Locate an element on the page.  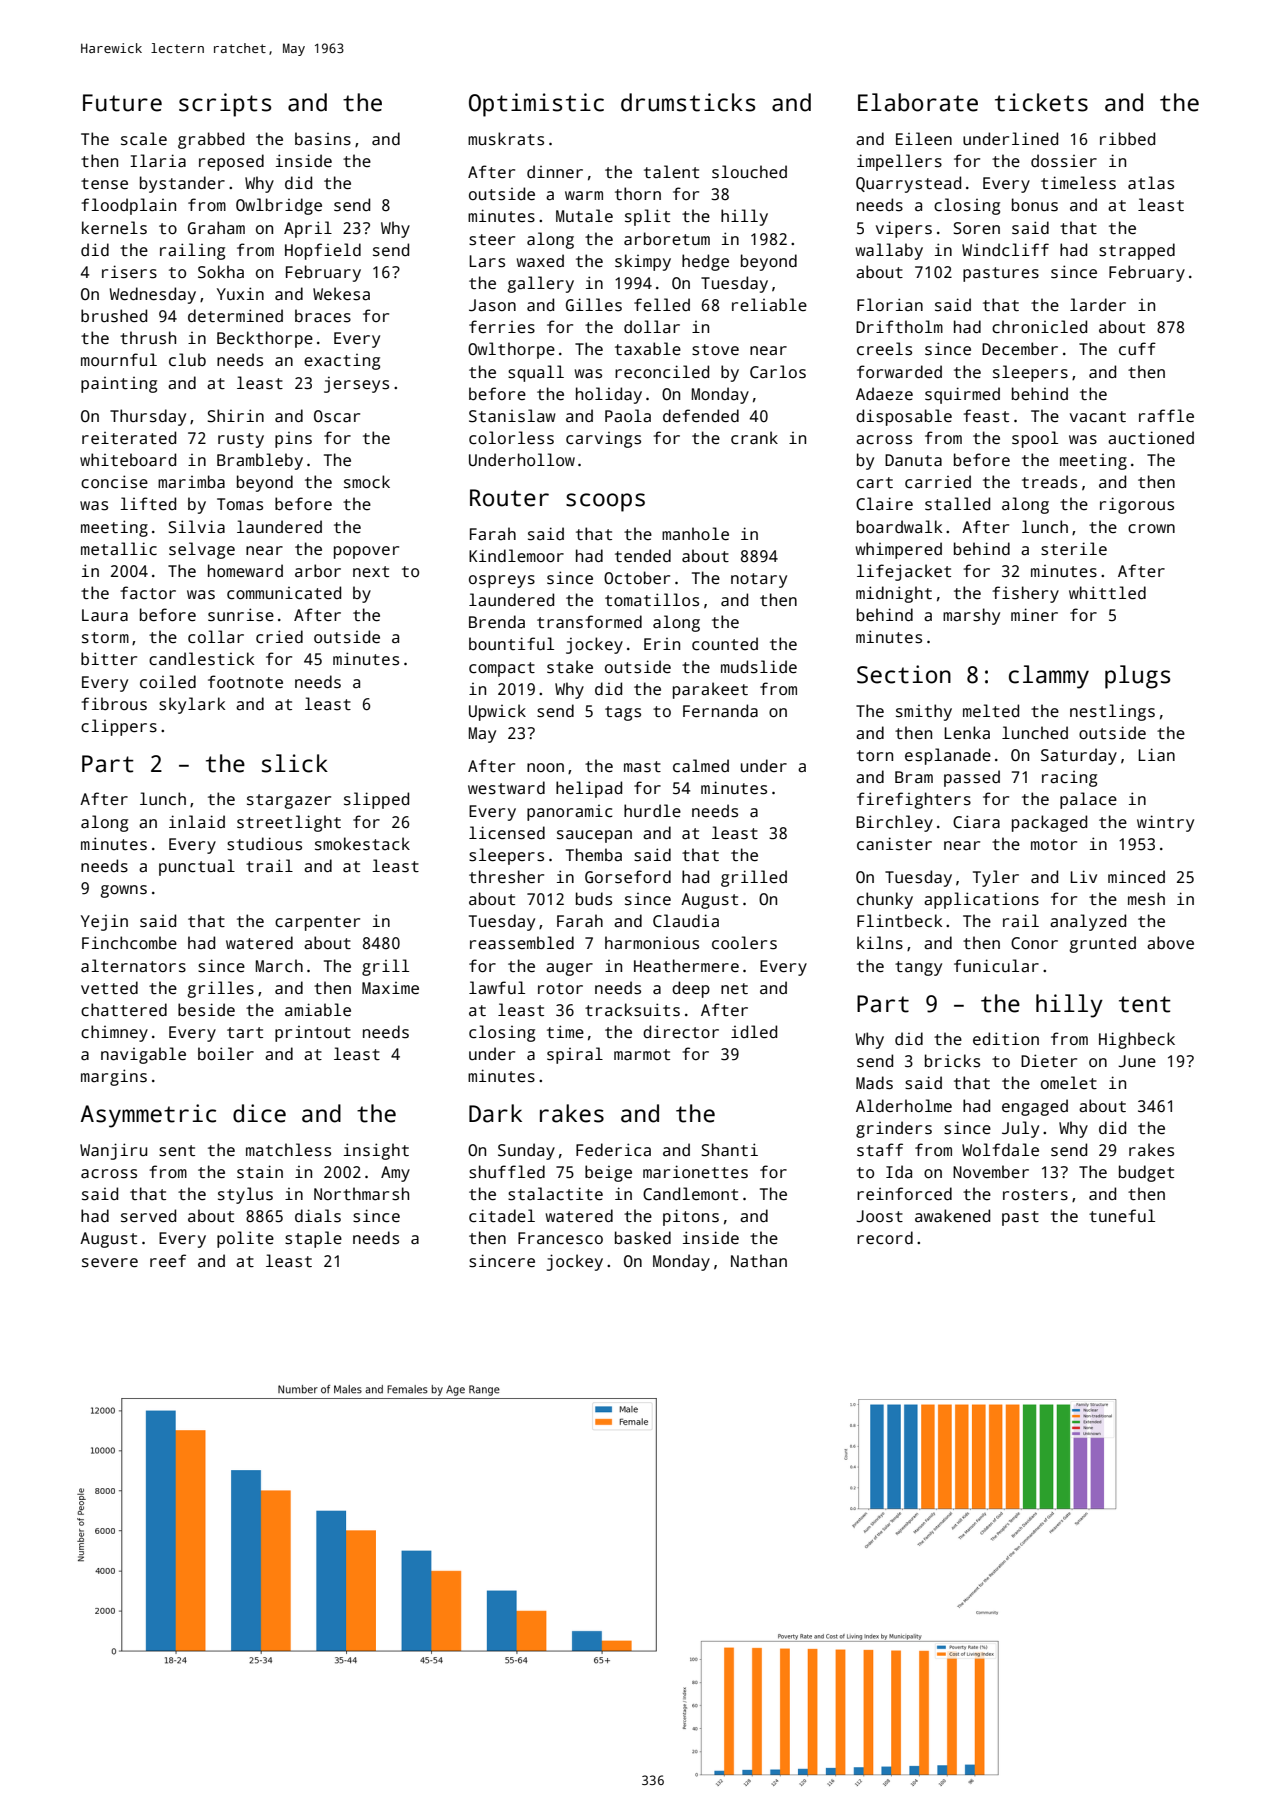
minced is located at coordinates (1136, 877).
